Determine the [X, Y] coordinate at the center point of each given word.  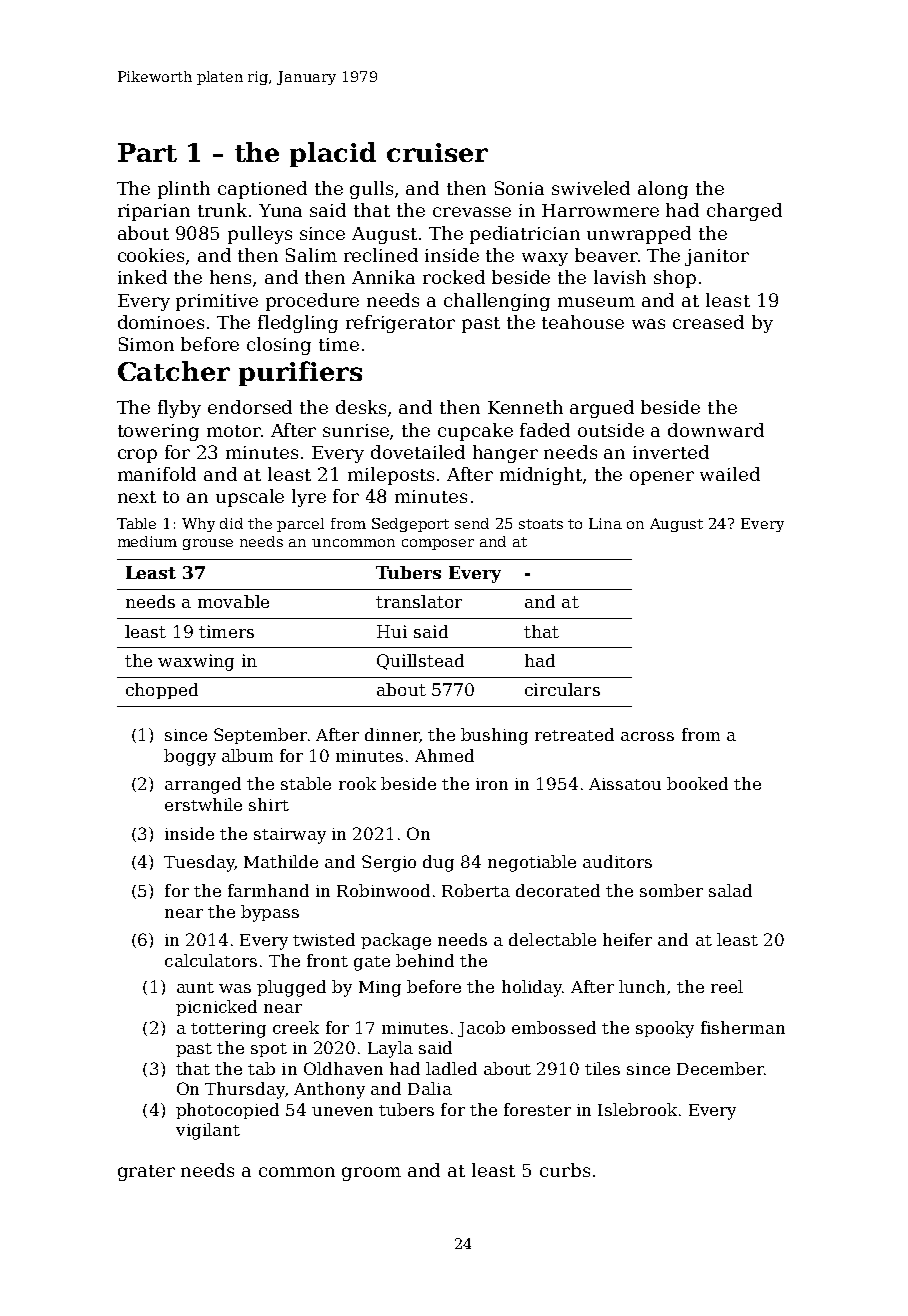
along [663, 190]
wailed [730, 474]
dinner [392, 734]
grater [146, 1173]
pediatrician [525, 235]
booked [697, 783]
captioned [262, 190]
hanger [505, 454]
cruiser [437, 152]
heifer [627, 939]
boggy [190, 757]
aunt [195, 987]
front [327, 960]
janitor [717, 257]
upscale [250, 498]
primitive [217, 302]
